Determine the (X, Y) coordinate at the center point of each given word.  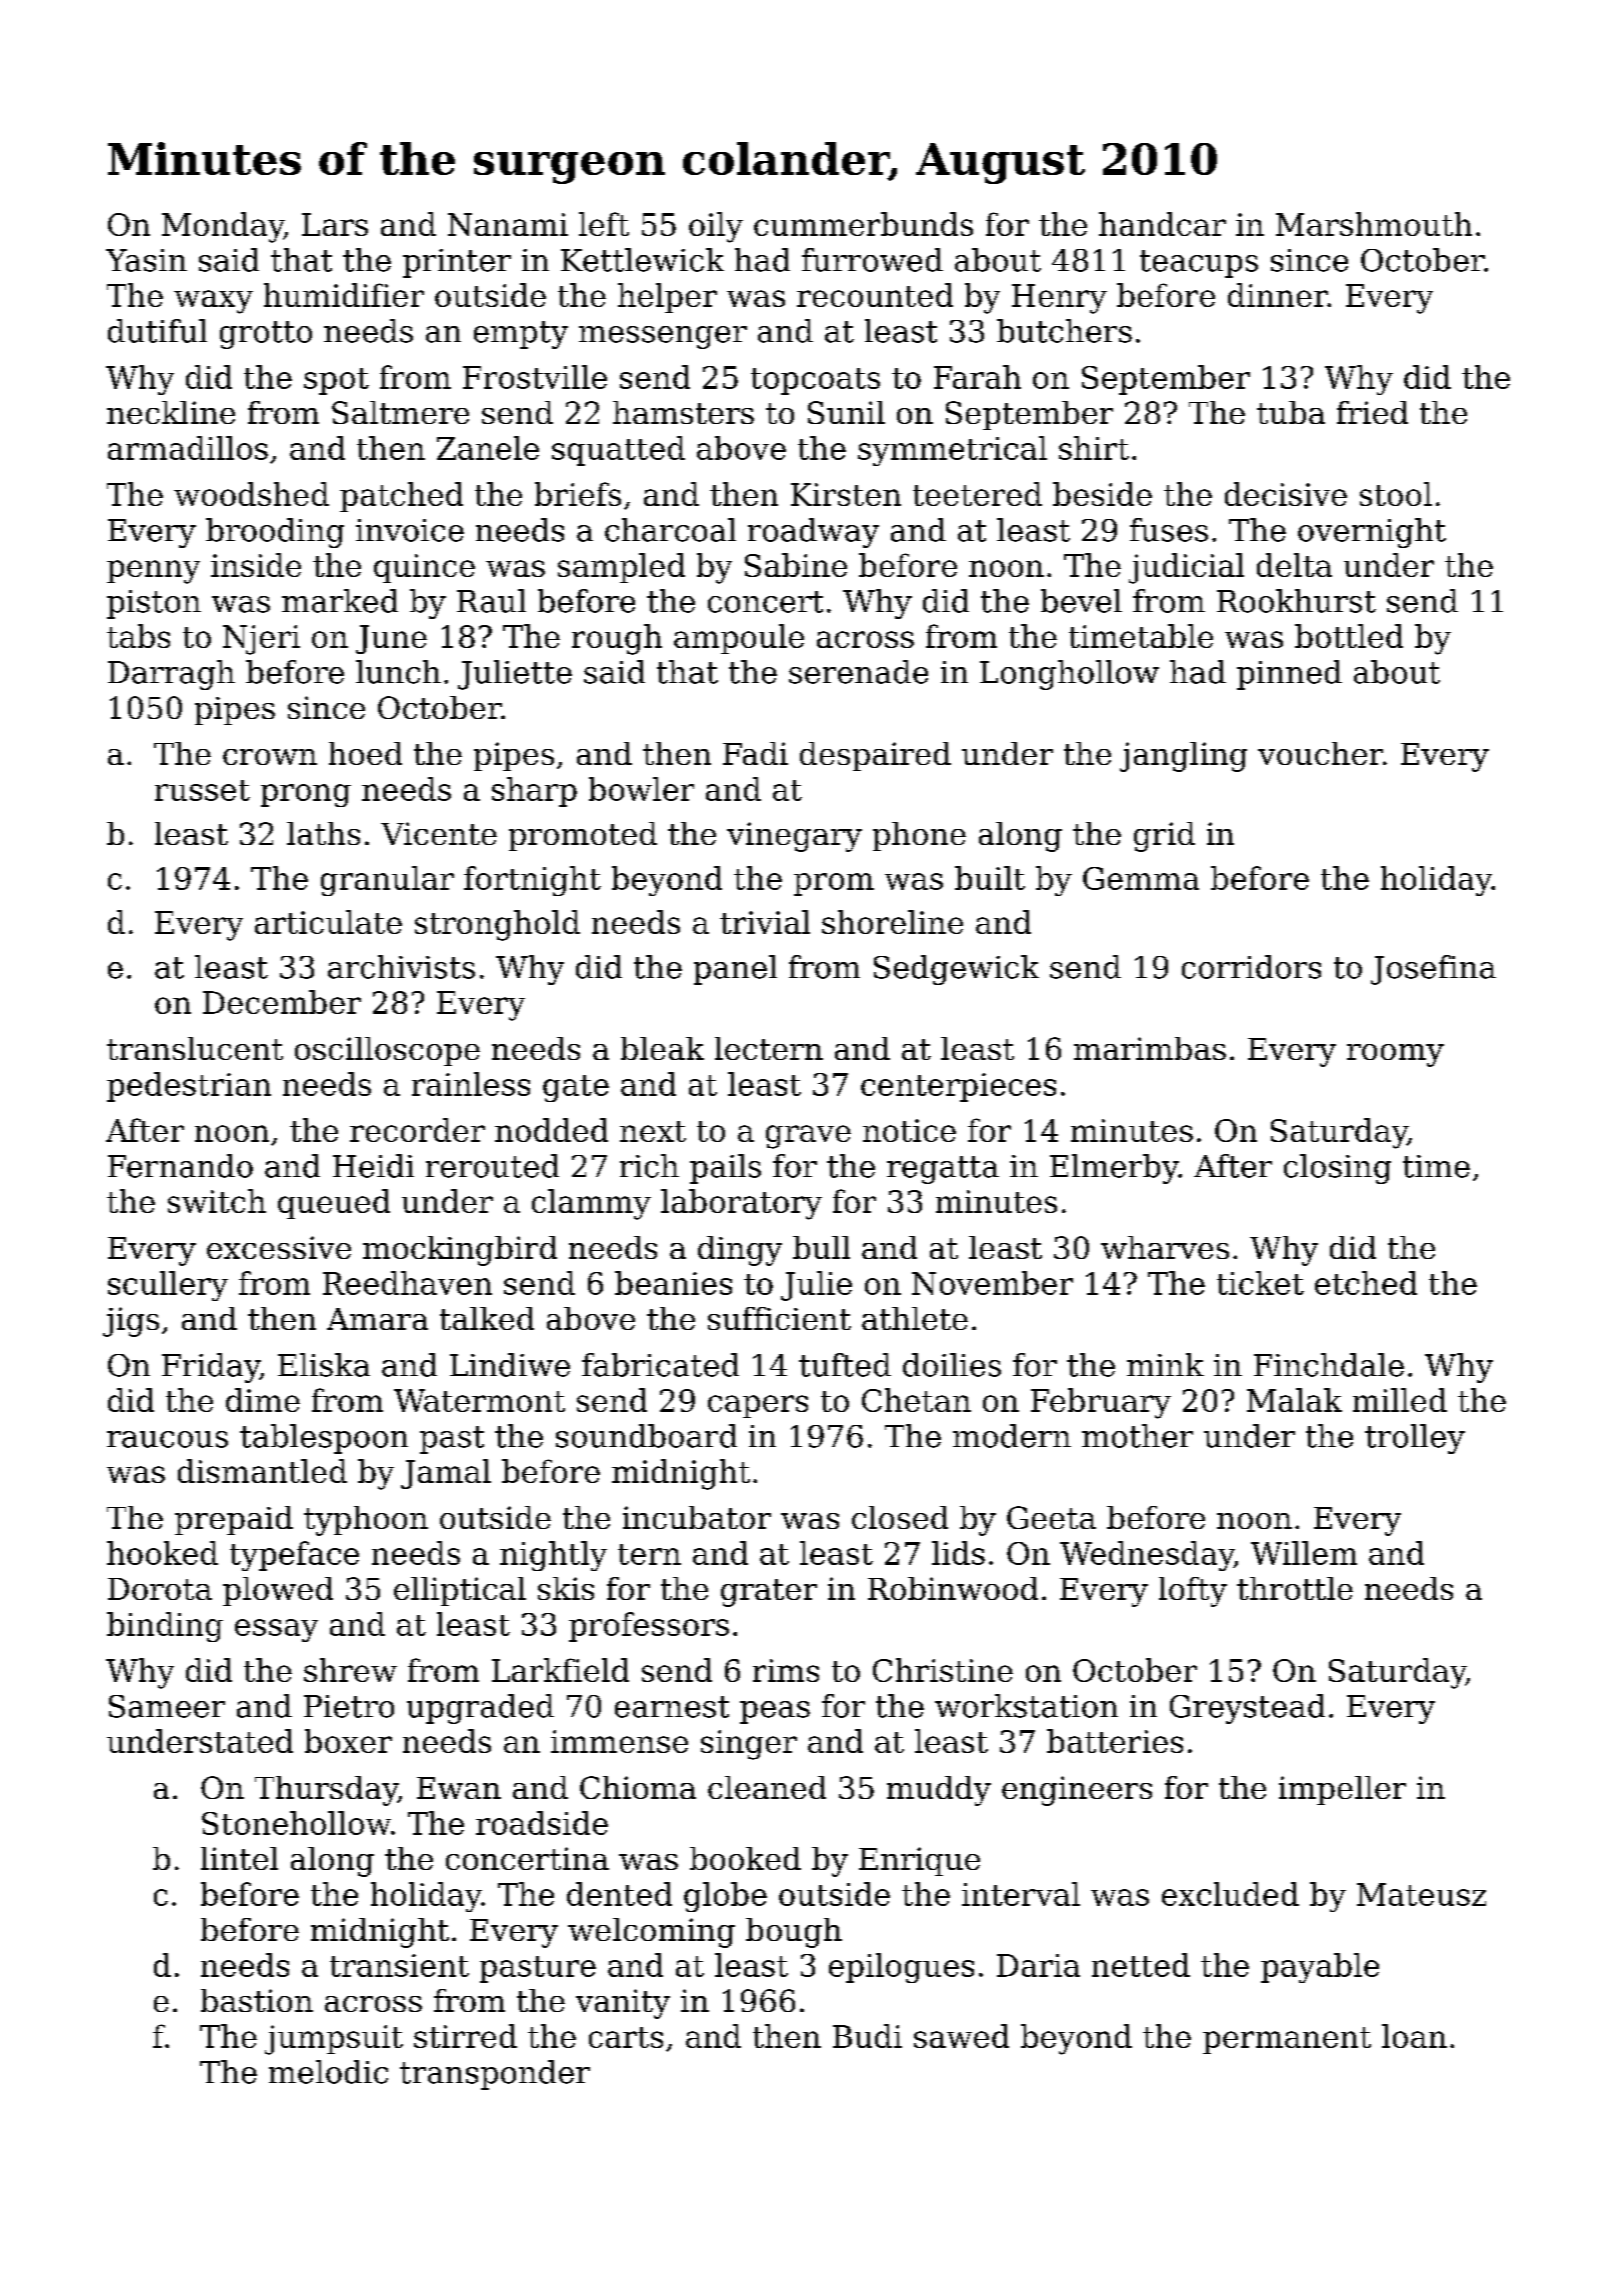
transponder (495, 2075)
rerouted (492, 1166)
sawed (961, 2036)
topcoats (815, 381)
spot (336, 381)
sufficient (779, 1318)
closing (1337, 1169)
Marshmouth (1374, 224)
